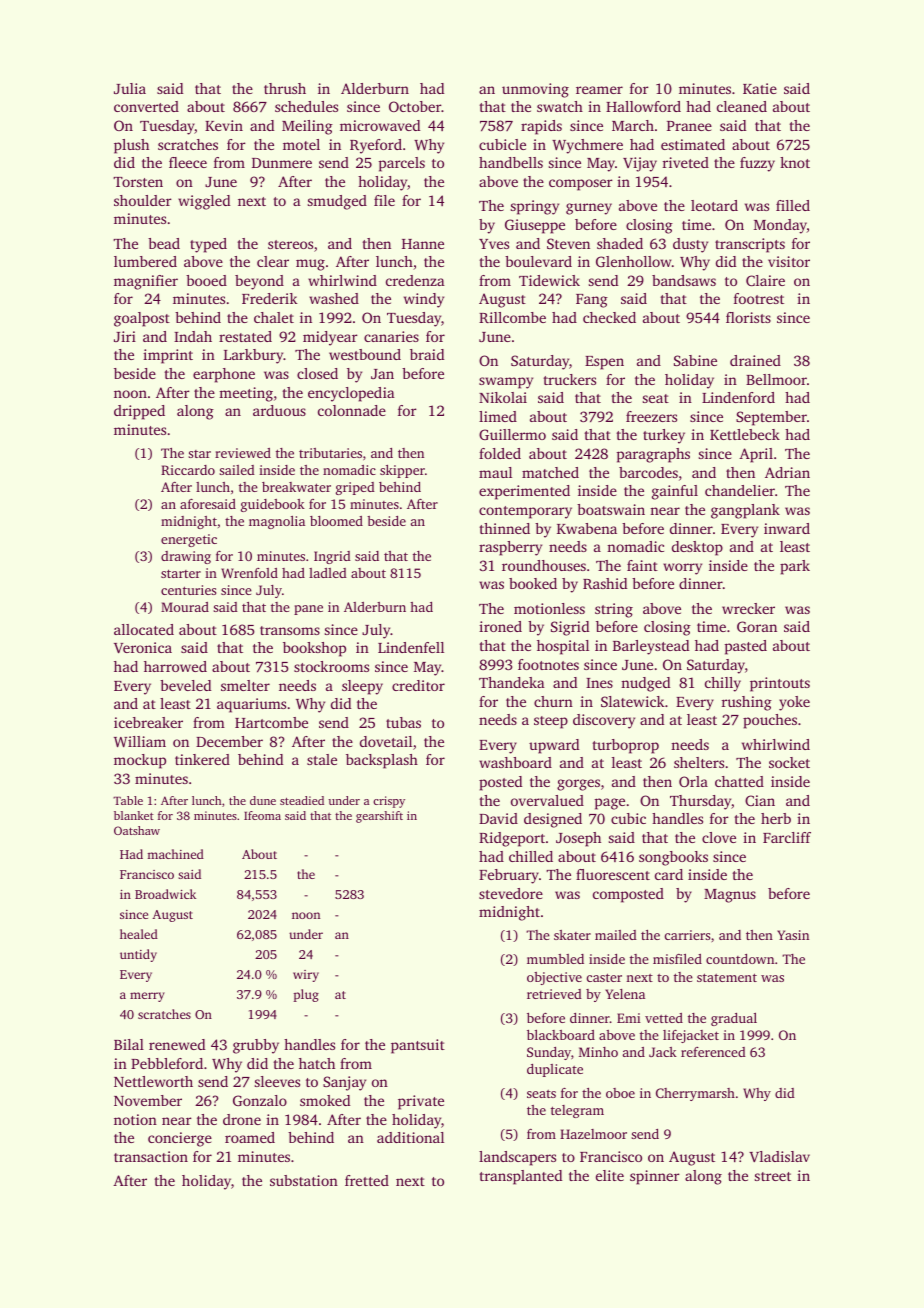  I want to click on Gonzalo, so click(260, 1100).
